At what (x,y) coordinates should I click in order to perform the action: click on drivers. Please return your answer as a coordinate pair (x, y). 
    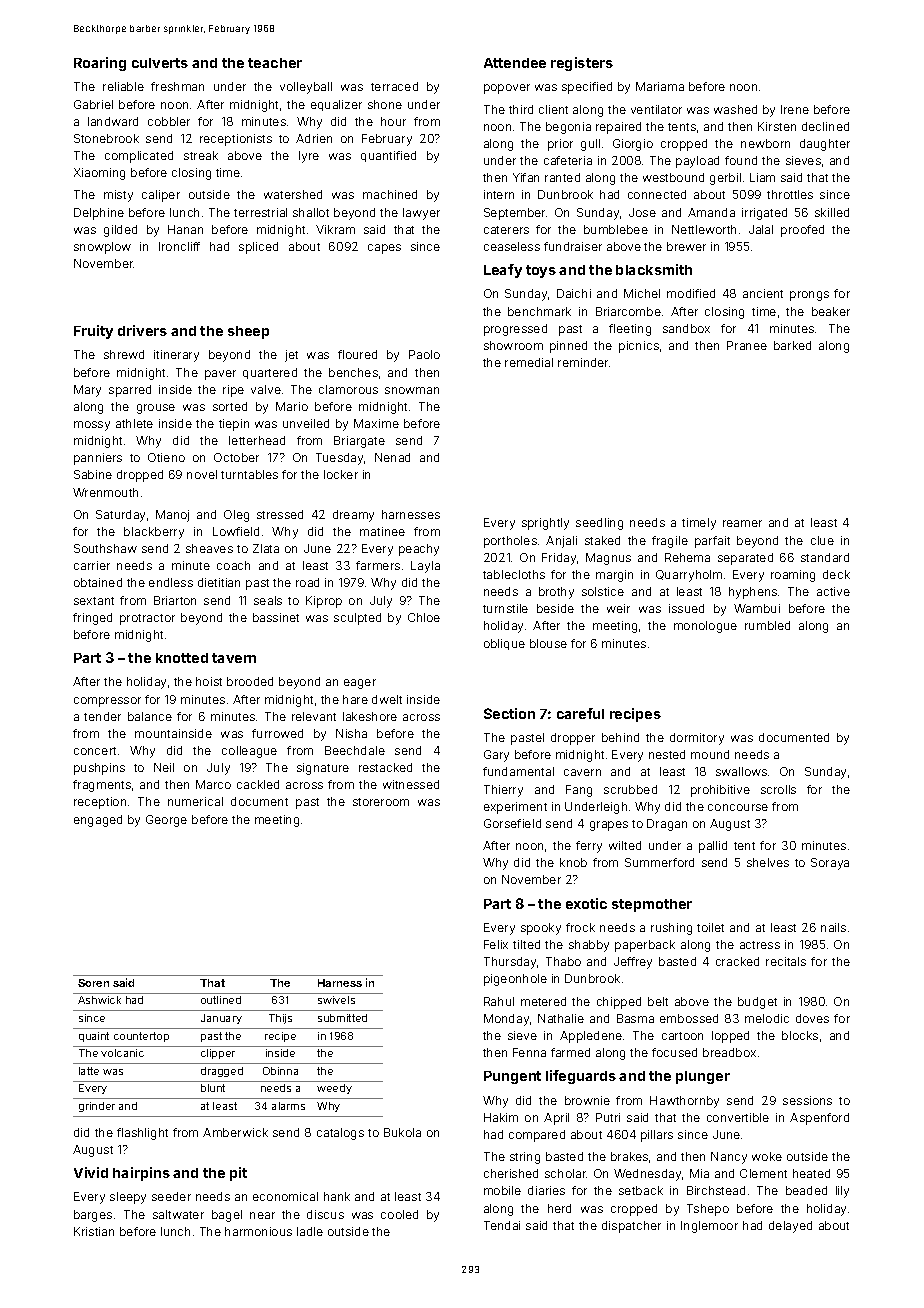
    Looking at the image, I should click on (142, 330).
